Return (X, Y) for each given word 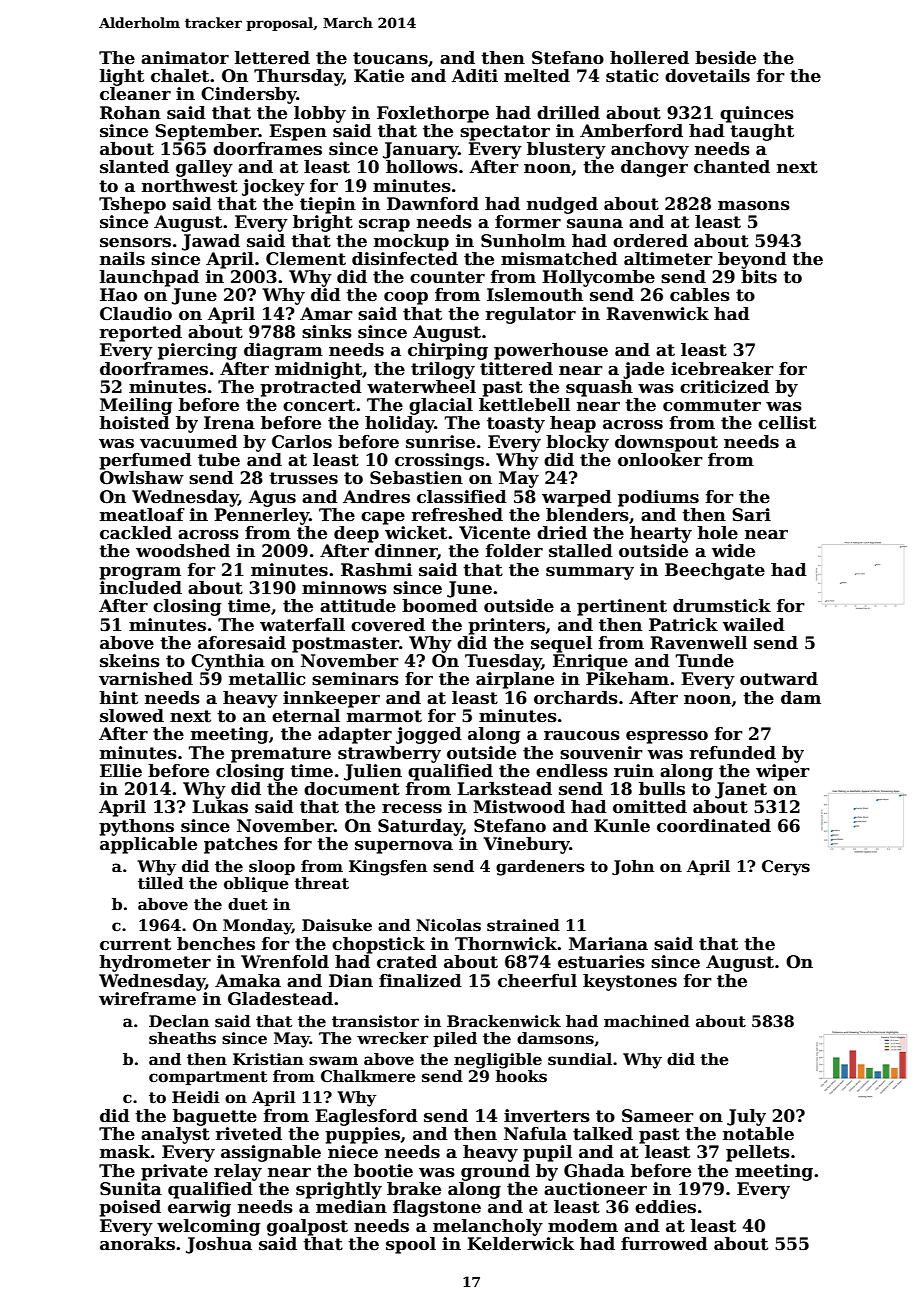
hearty (661, 534)
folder (514, 551)
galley (204, 168)
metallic (267, 679)
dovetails (707, 76)
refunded (733, 753)
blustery (566, 150)
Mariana (608, 944)
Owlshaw (142, 478)
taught (762, 132)
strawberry (389, 754)
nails (122, 259)
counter (447, 277)
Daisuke (337, 925)
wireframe (147, 999)
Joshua (219, 1245)
